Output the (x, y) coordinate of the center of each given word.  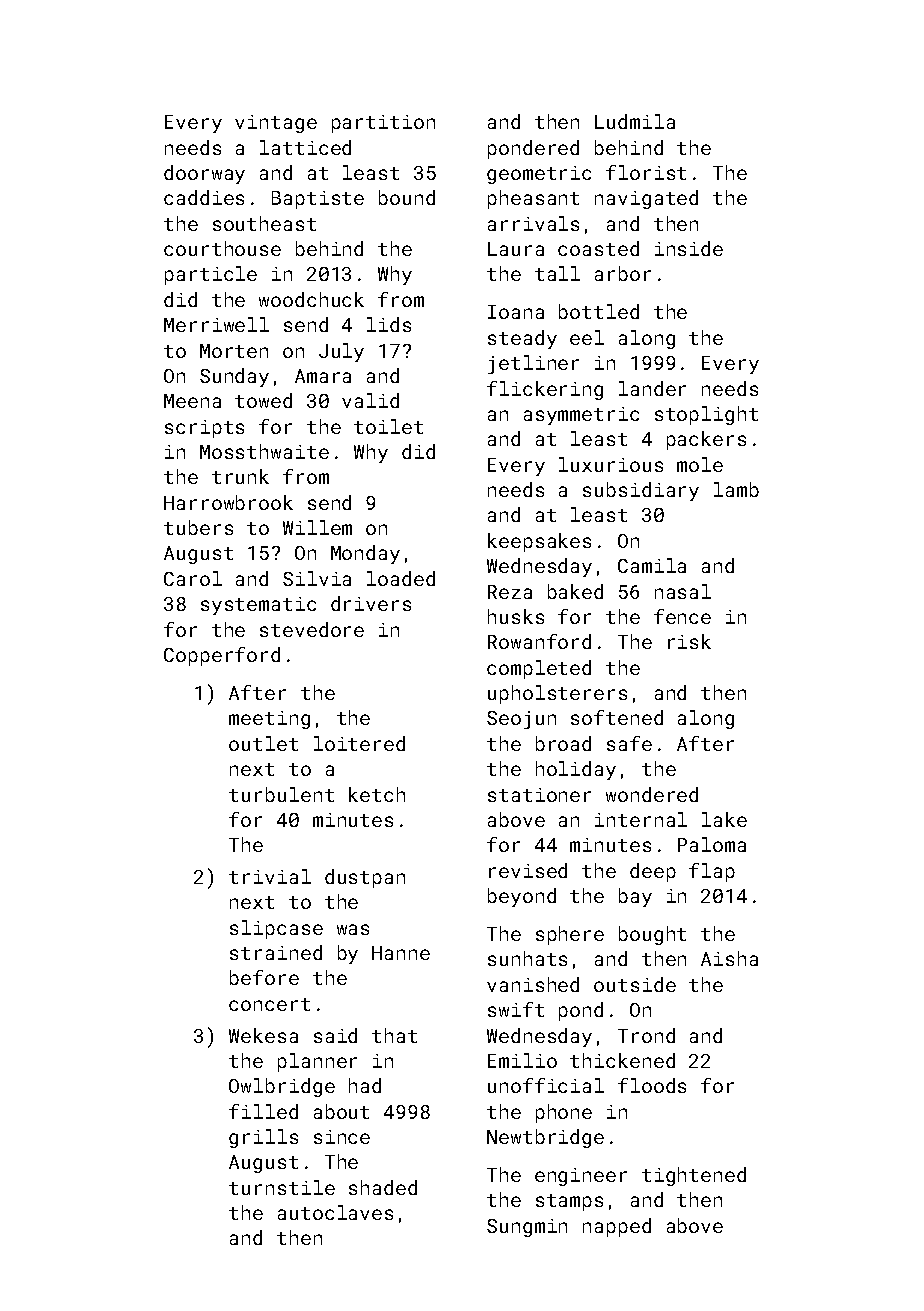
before (264, 977)
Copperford (222, 656)
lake (724, 819)
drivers (371, 603)
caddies (204, 197)
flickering (545, 390)
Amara (323, 376)
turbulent (281, 794)
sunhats (527, 958)
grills (263, 1138)
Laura (516, 249)
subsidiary (641, 491)
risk (689, 641)
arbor (623, 273)
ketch (377, 794)
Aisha (729, 958)
